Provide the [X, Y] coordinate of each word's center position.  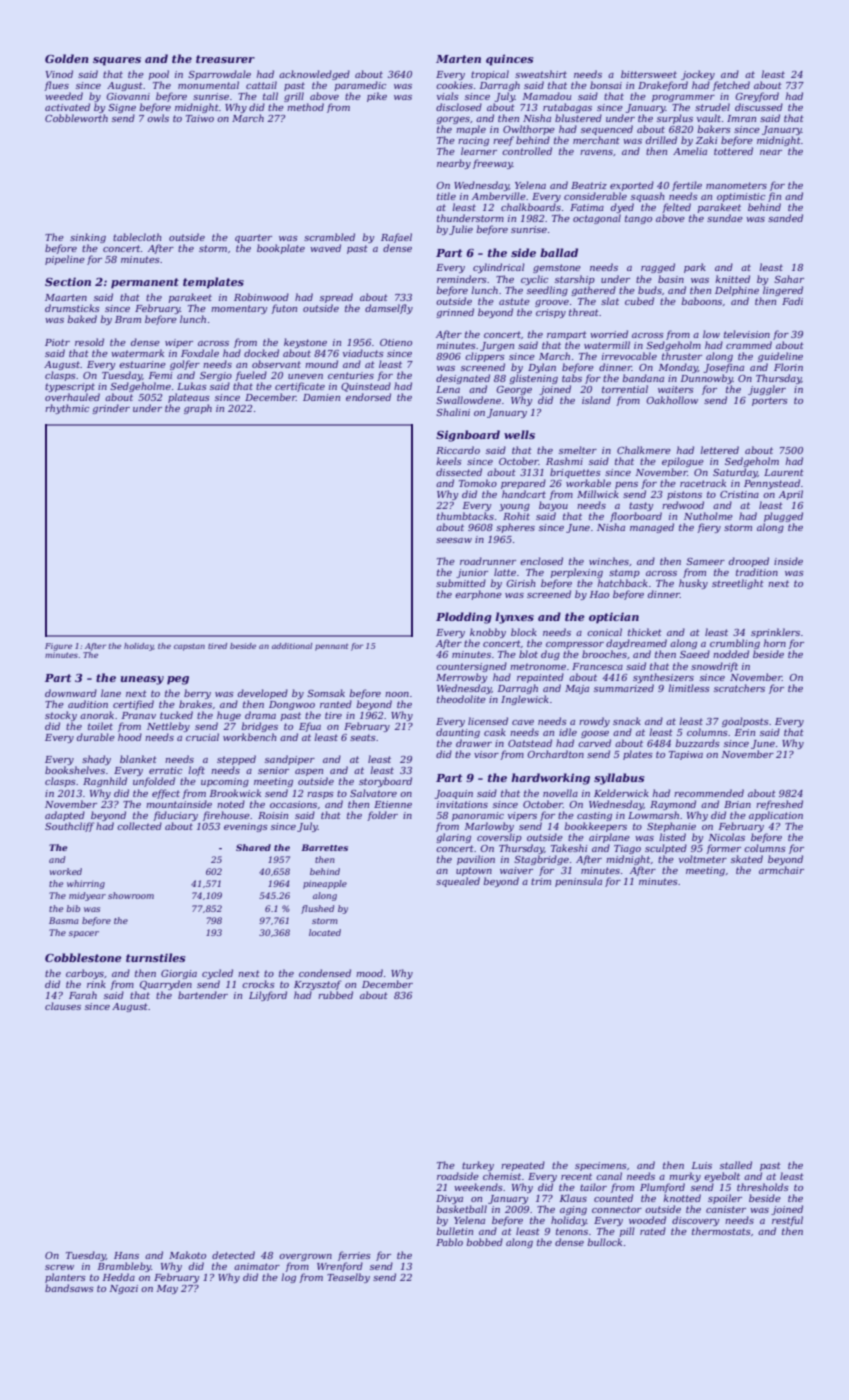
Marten [458, 59]
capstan [189, 647]
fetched [731, 86]
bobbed [485, 1242]
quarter [253, 238]
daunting [458, 733]
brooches [604, 654]
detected [233, 1255]
